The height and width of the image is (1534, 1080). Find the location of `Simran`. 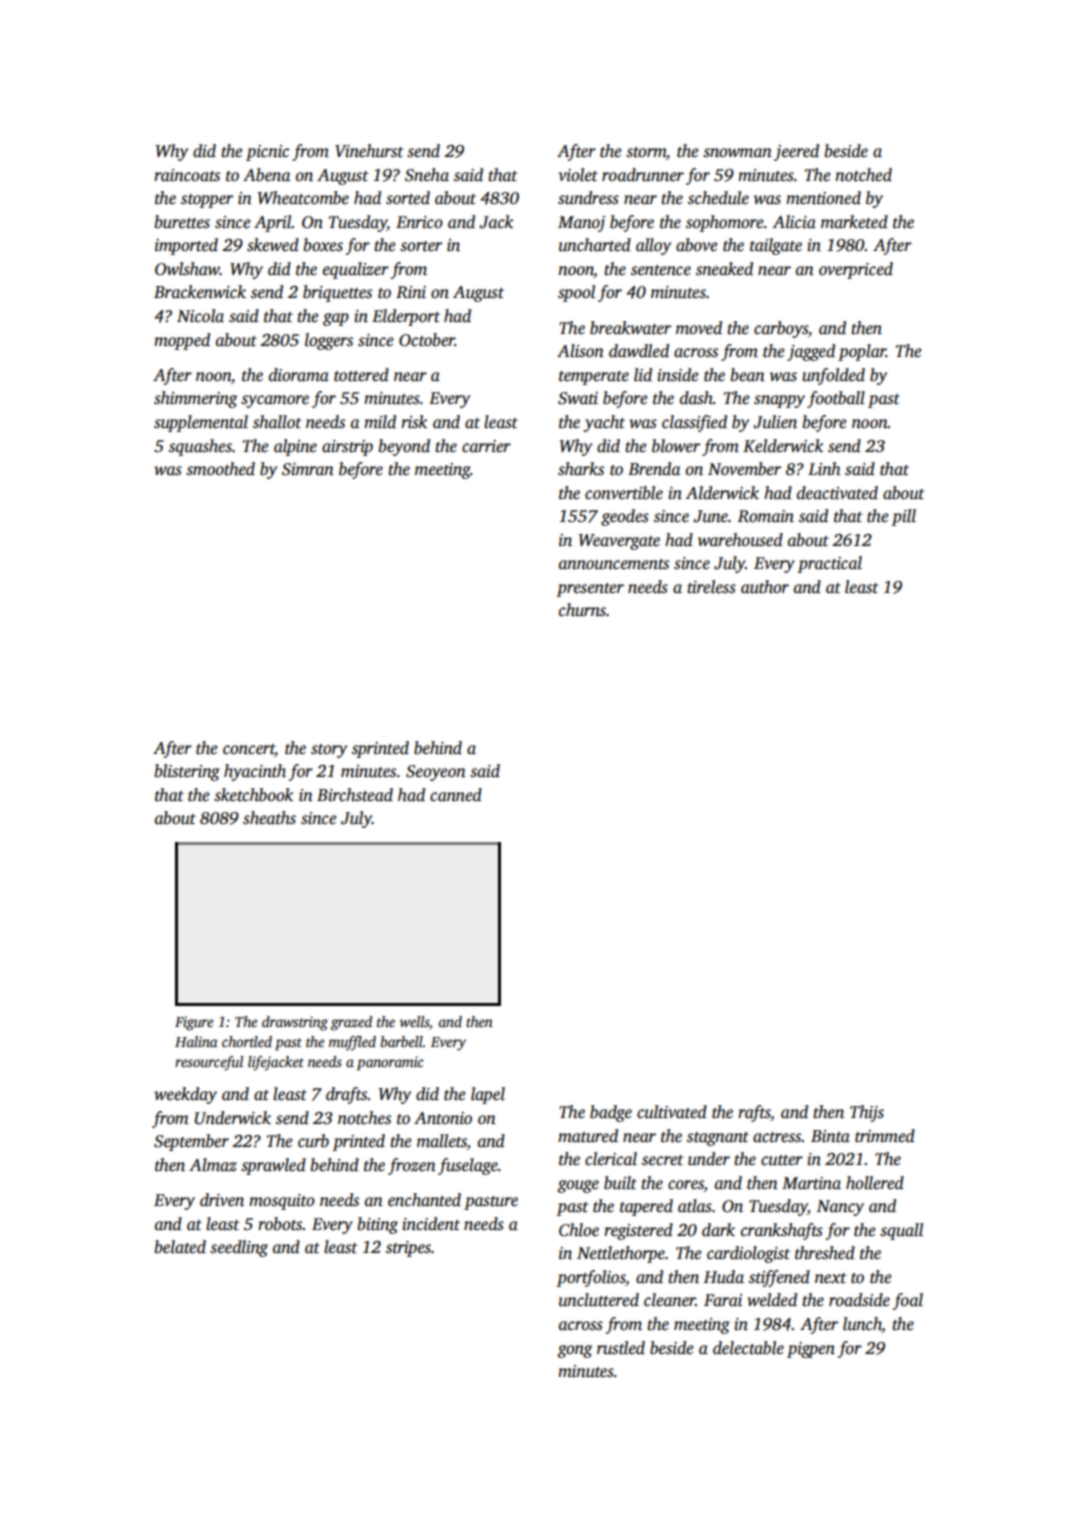

Simran is located at coordinates (308, 469).
